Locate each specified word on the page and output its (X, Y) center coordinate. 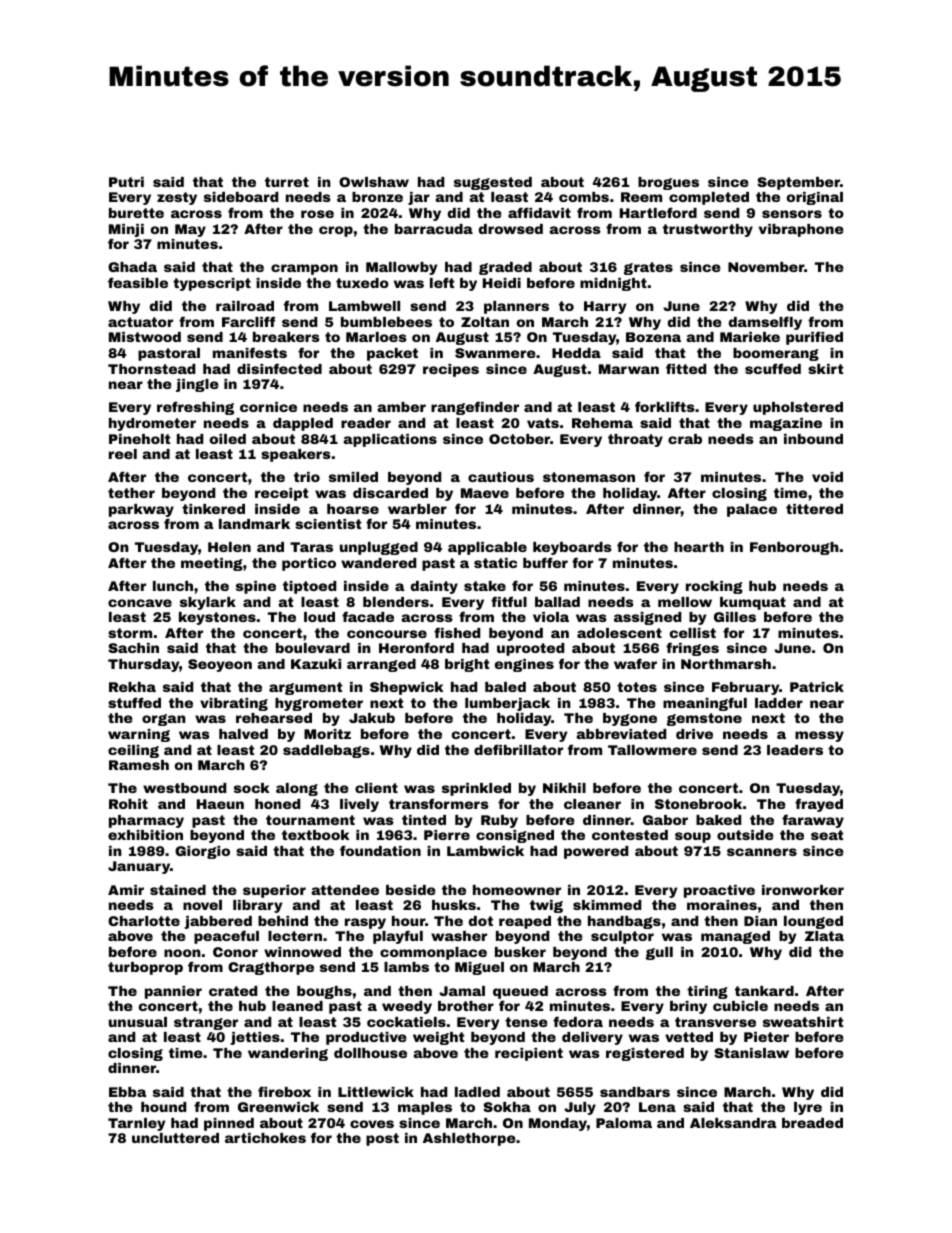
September (798, 183)
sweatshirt (803, 1022)
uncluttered (175, 1138)
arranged (381, 665)
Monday (558, 1124)
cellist (693, 633)
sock (251, 788)
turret (287, 182)
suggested (493, 183)
